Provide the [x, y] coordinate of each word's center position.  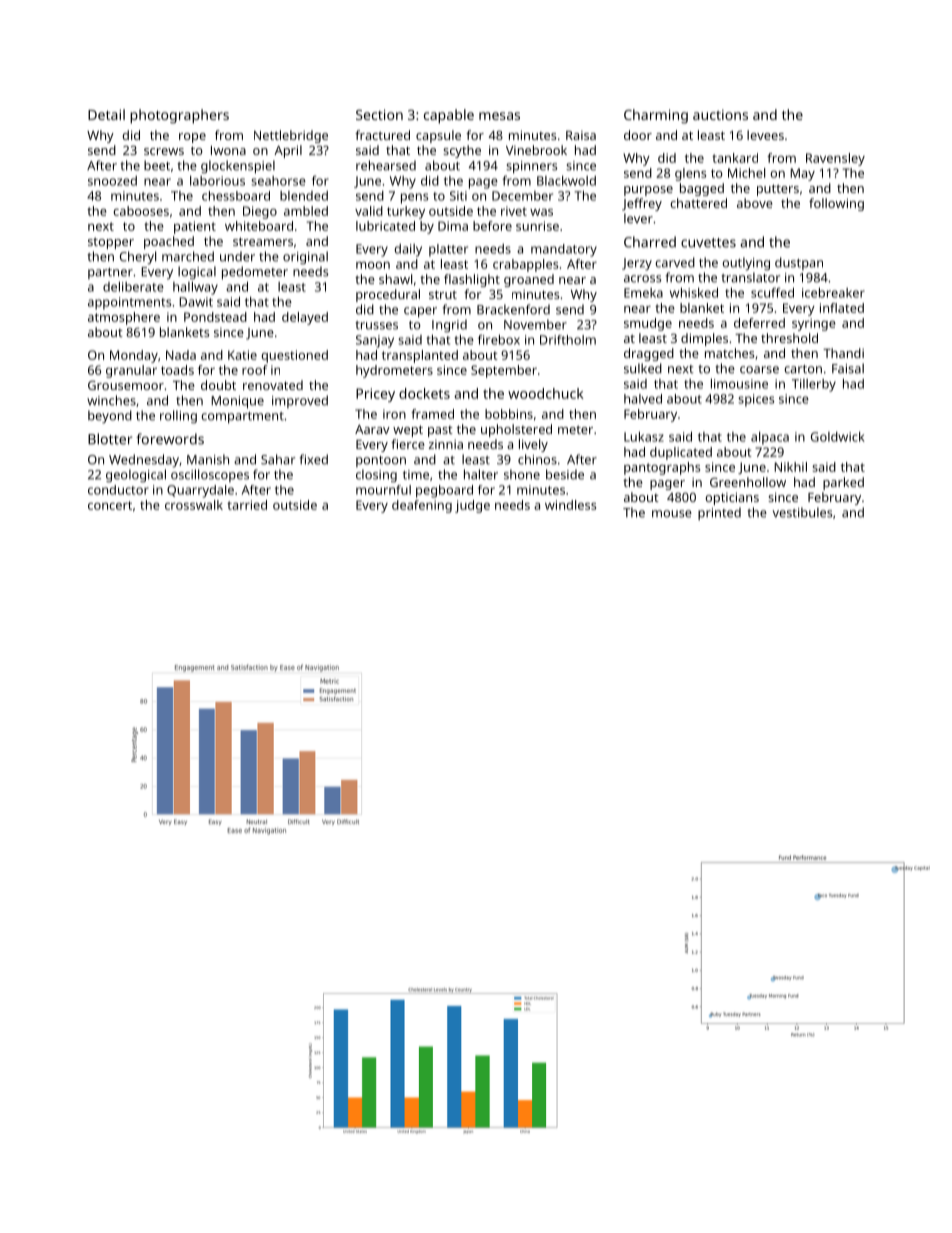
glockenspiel [238, 167]
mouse [672, 514]
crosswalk [194, 505]
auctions [720, 115]
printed [719, 513]
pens [414, 198]
